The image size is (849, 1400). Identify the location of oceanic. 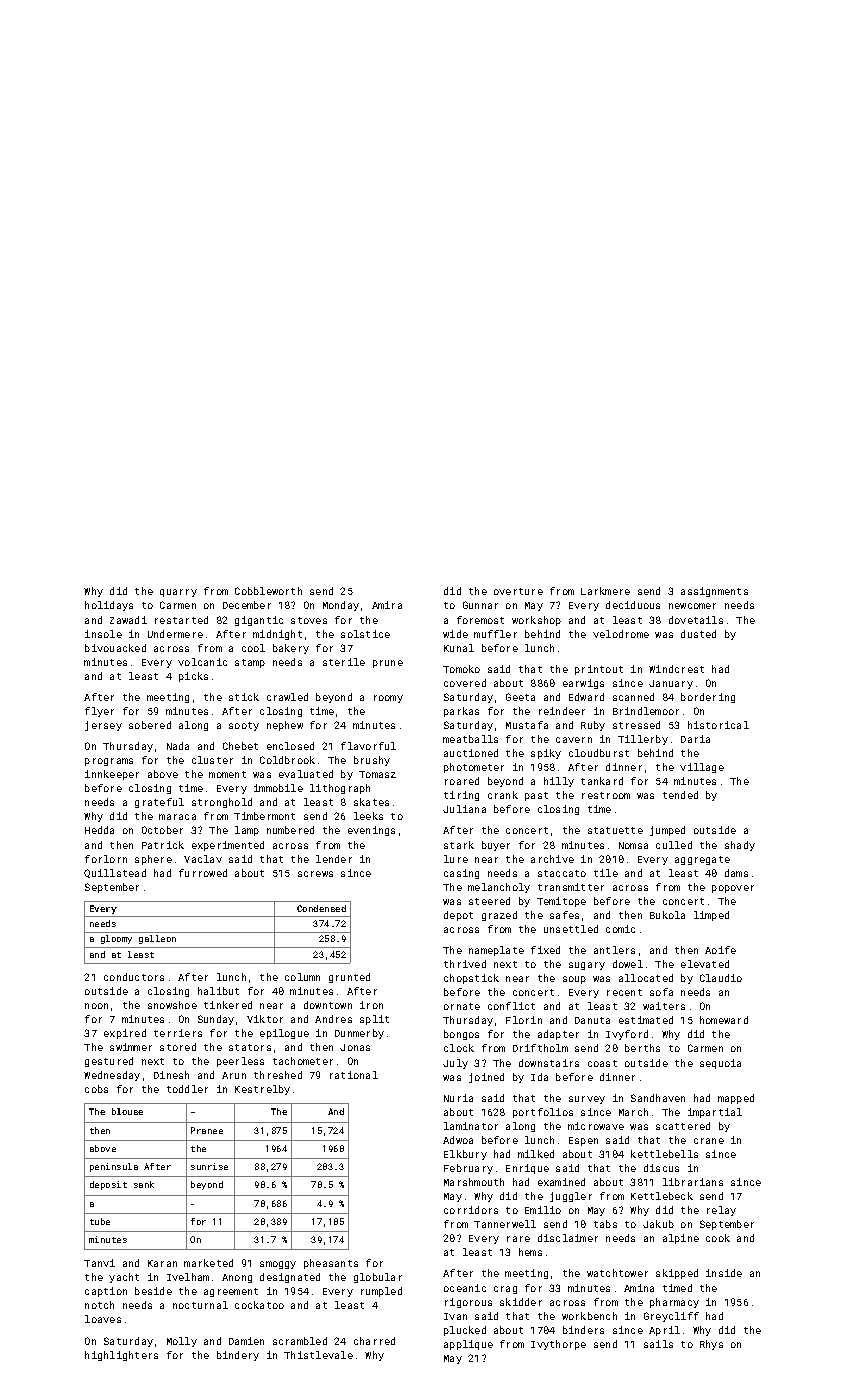
(465, 1288).
